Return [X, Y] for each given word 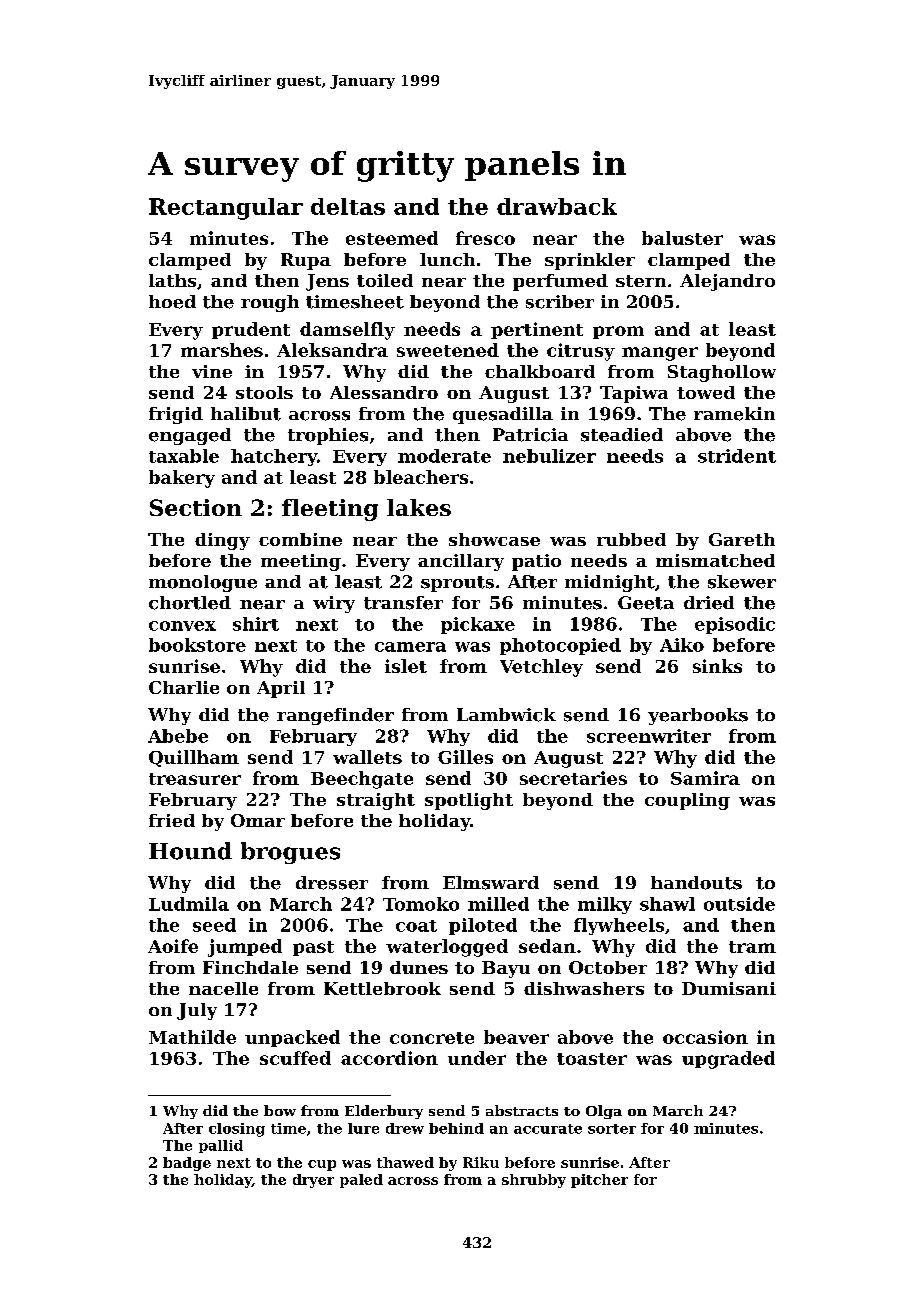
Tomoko [421, 904]
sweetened [448, 350]
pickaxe [478, 625]
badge [187, 1164]
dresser [332, 883]
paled [361, 1181]
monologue [203, 583]
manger [660, 354]
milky [605, 905]
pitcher [599, 1181]
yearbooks [698, 716]
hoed [172, 302]
